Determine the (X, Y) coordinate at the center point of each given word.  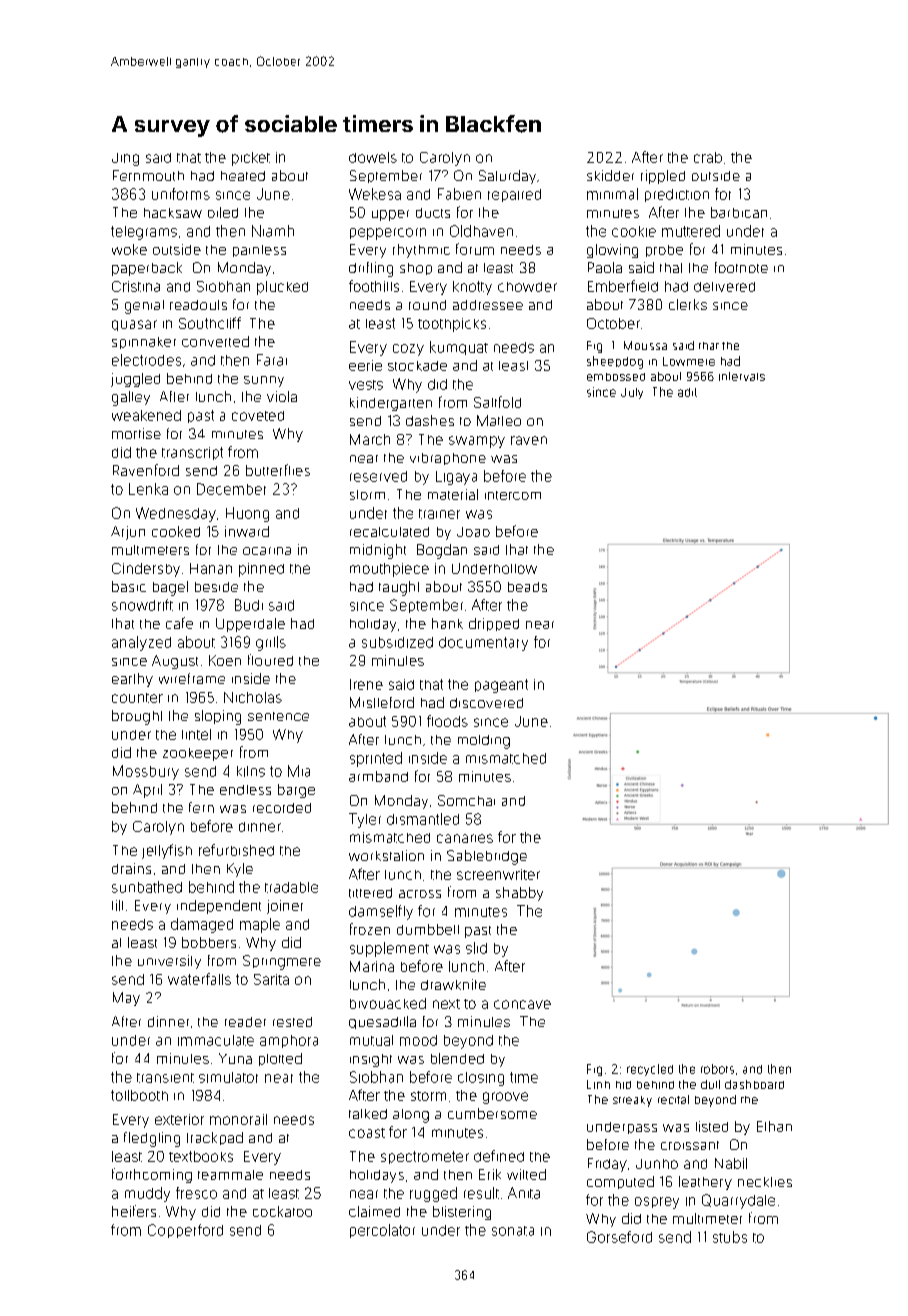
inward (247, 531)
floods (447, 721)
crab (708, 157)
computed (620, 1182)
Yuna (235, 1058)
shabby (519, 894)
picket (251, 159)
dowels (373, 157)
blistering (462, 1213)
